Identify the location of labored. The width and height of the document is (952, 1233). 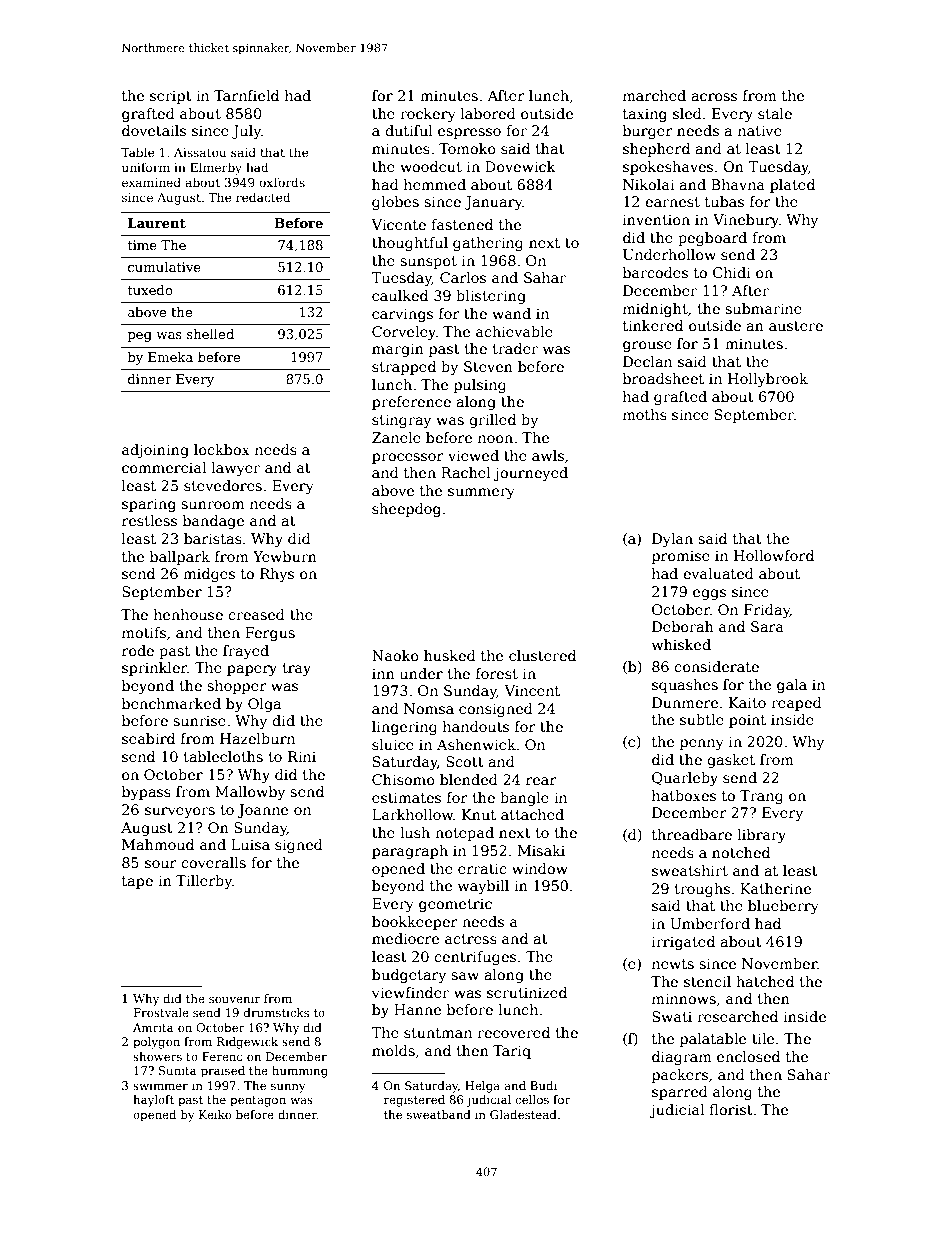
(488, 113).
